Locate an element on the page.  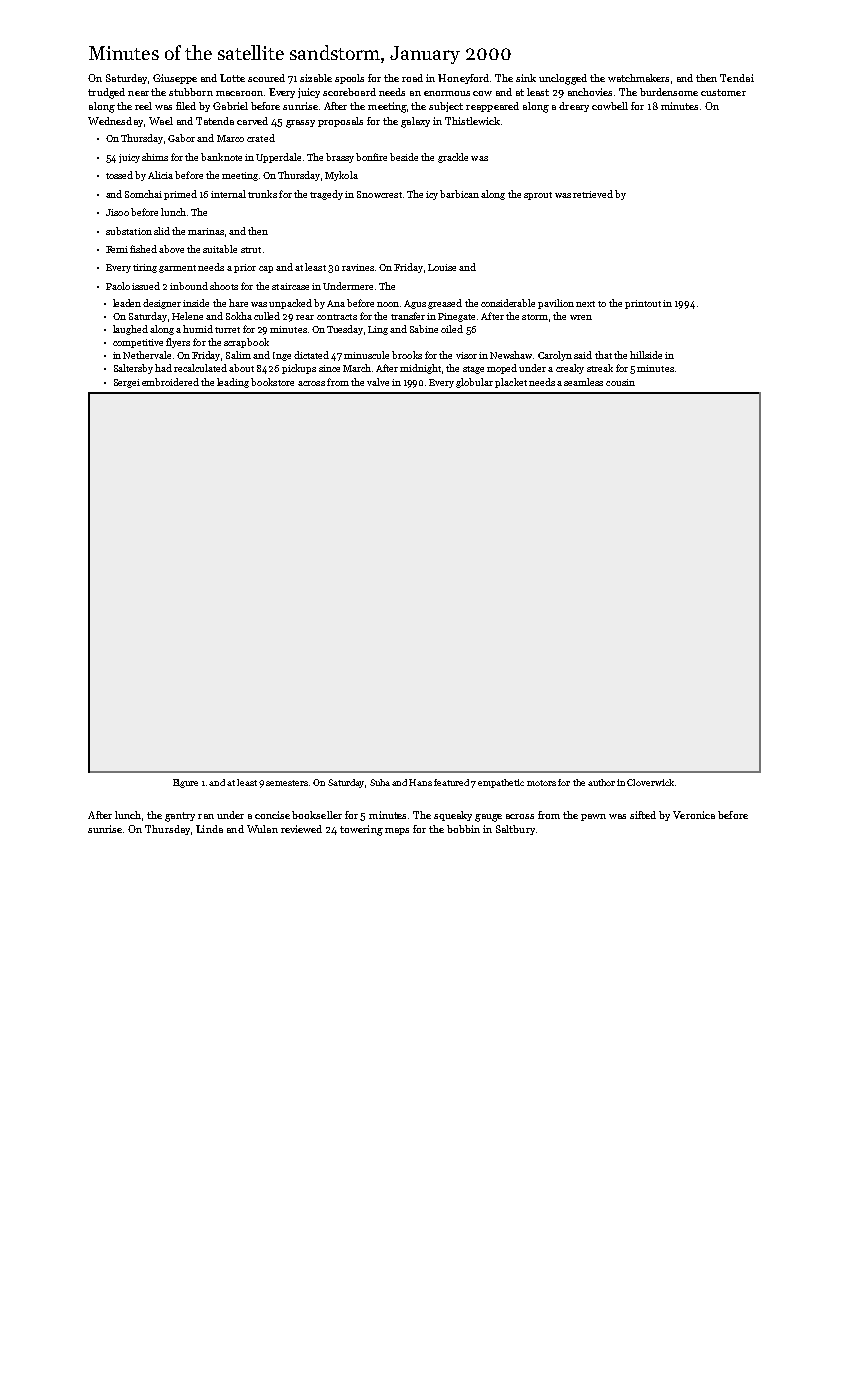
sink is located at coordinates (526, 78).
